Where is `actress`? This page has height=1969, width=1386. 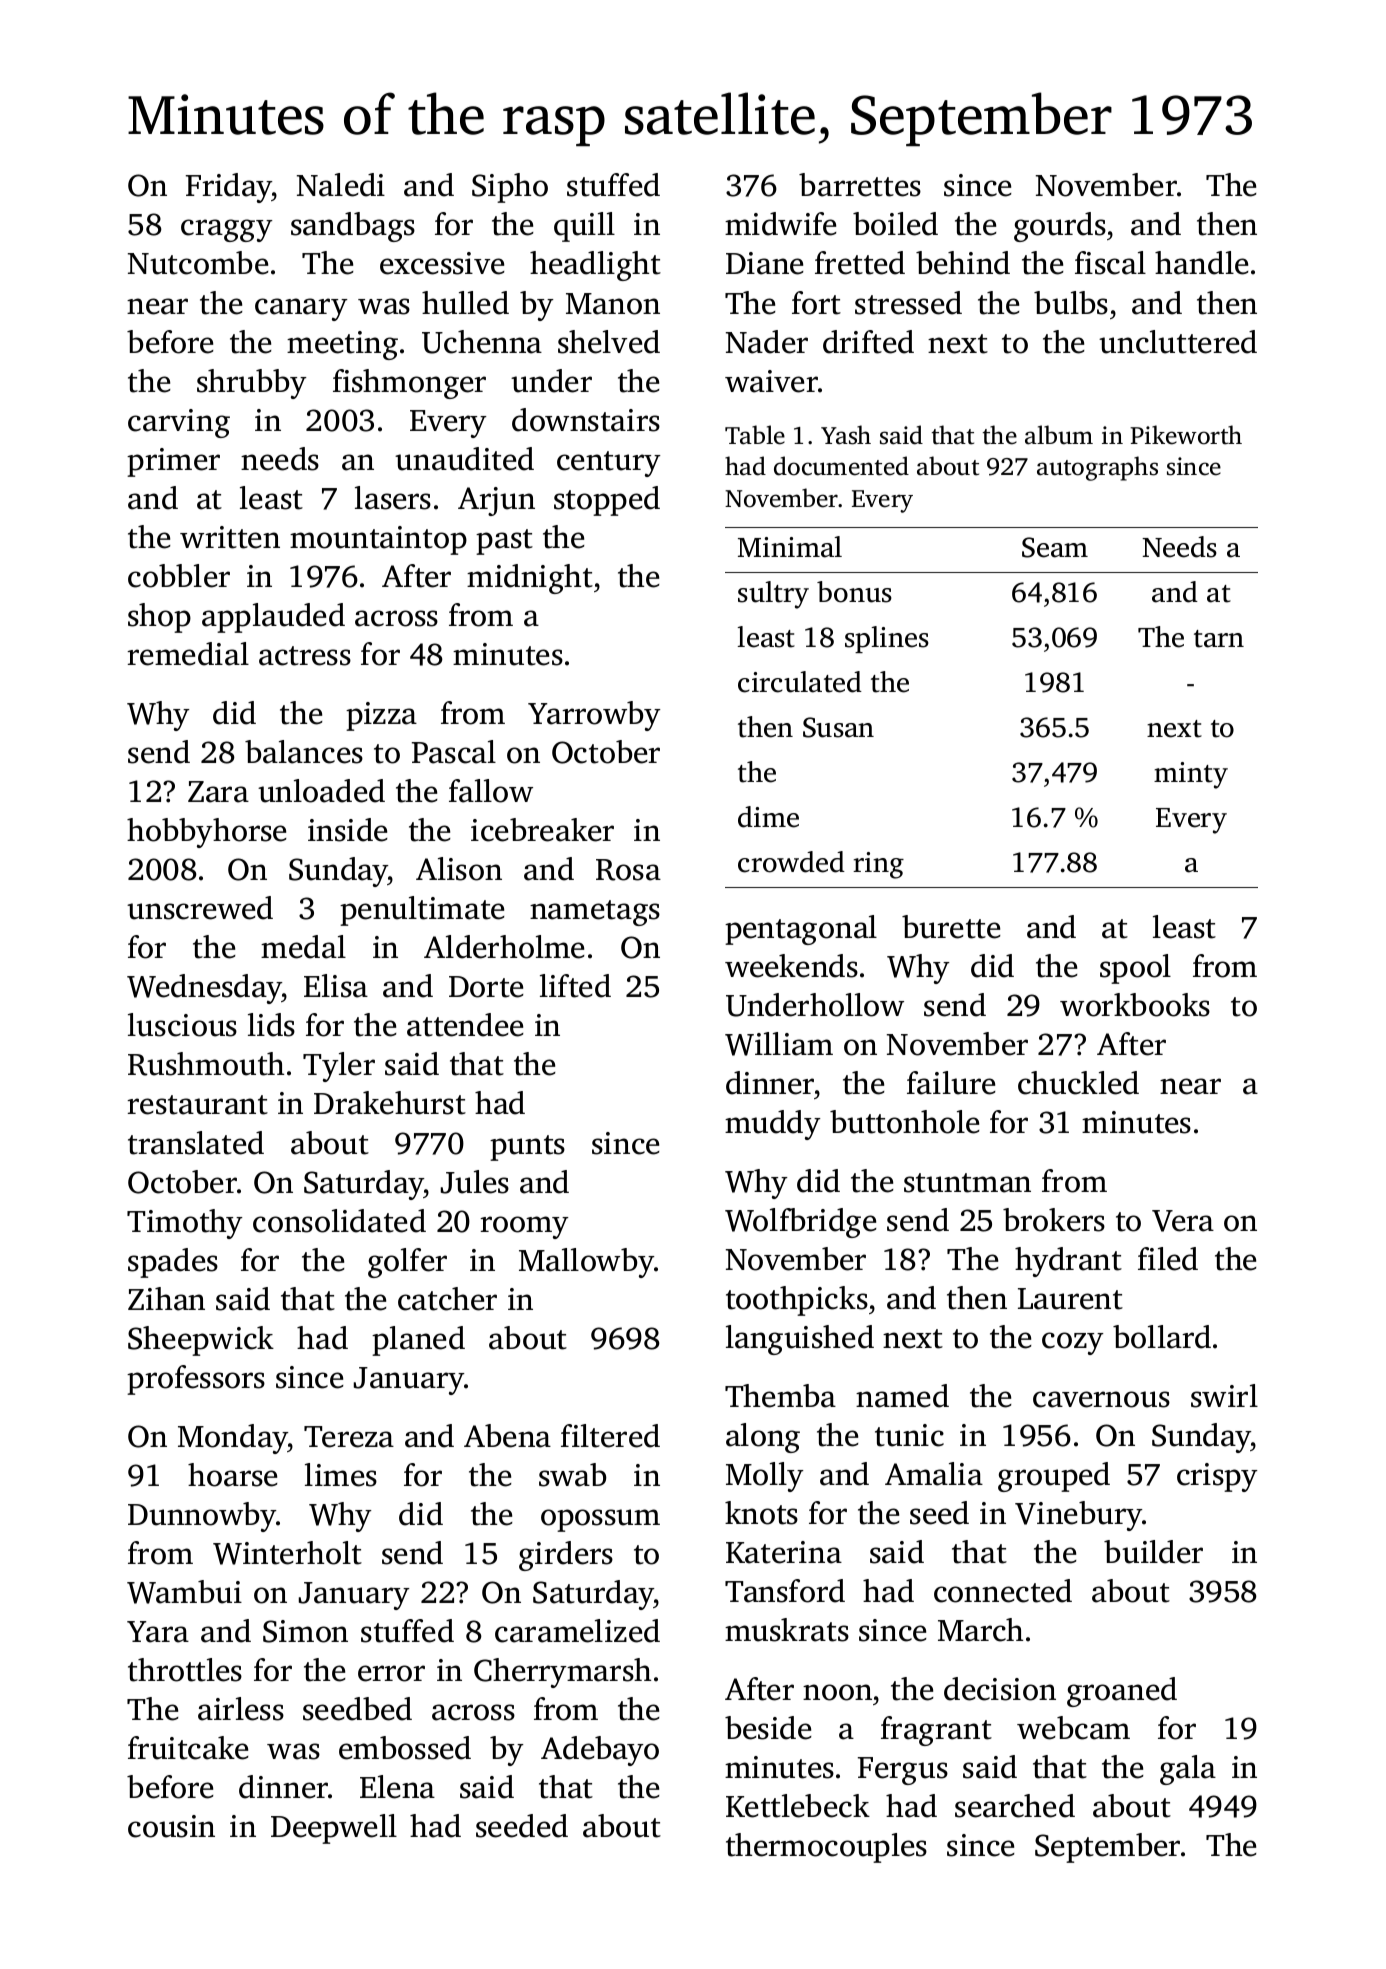 actress is located at coordinates (305, 656).
